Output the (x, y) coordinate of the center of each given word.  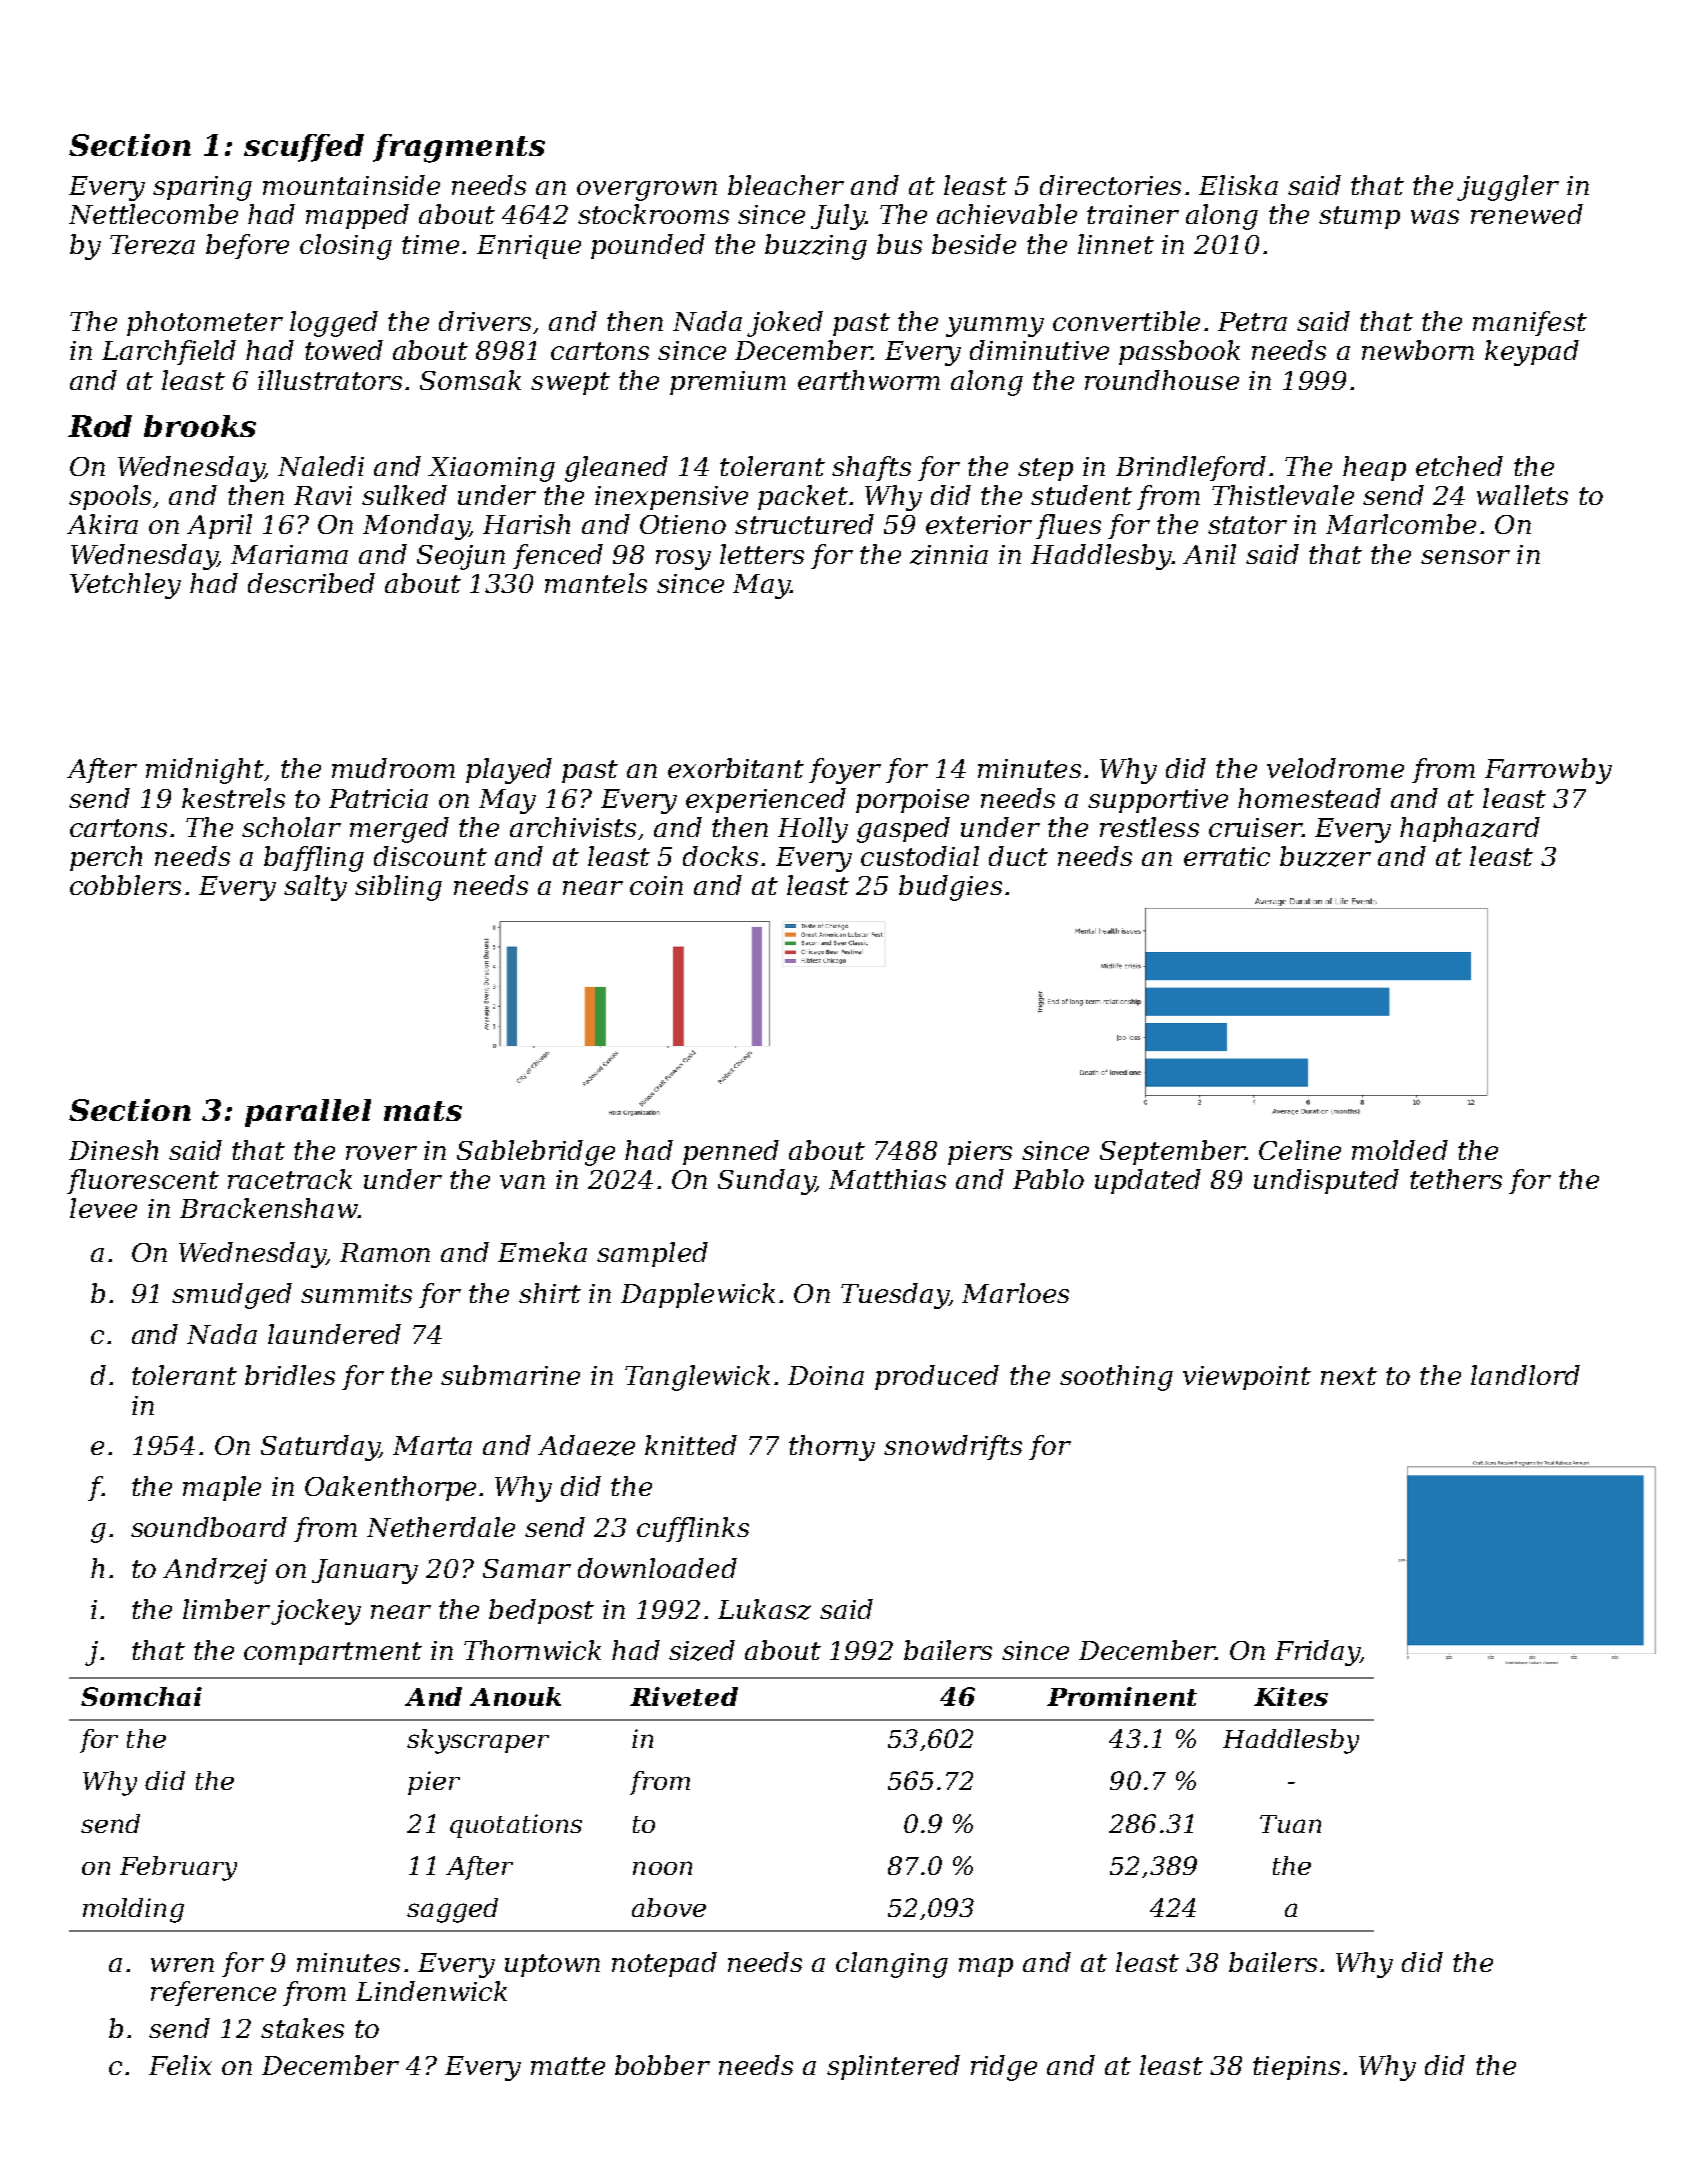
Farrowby (1548, 771)
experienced (766, 800)
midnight (204, 771)
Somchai (141, 1696)
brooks (200, 426)
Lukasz (764, 1609)
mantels (596, 583)
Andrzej (215, 1571)
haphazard (1470, 829)
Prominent (1122, 1696)
